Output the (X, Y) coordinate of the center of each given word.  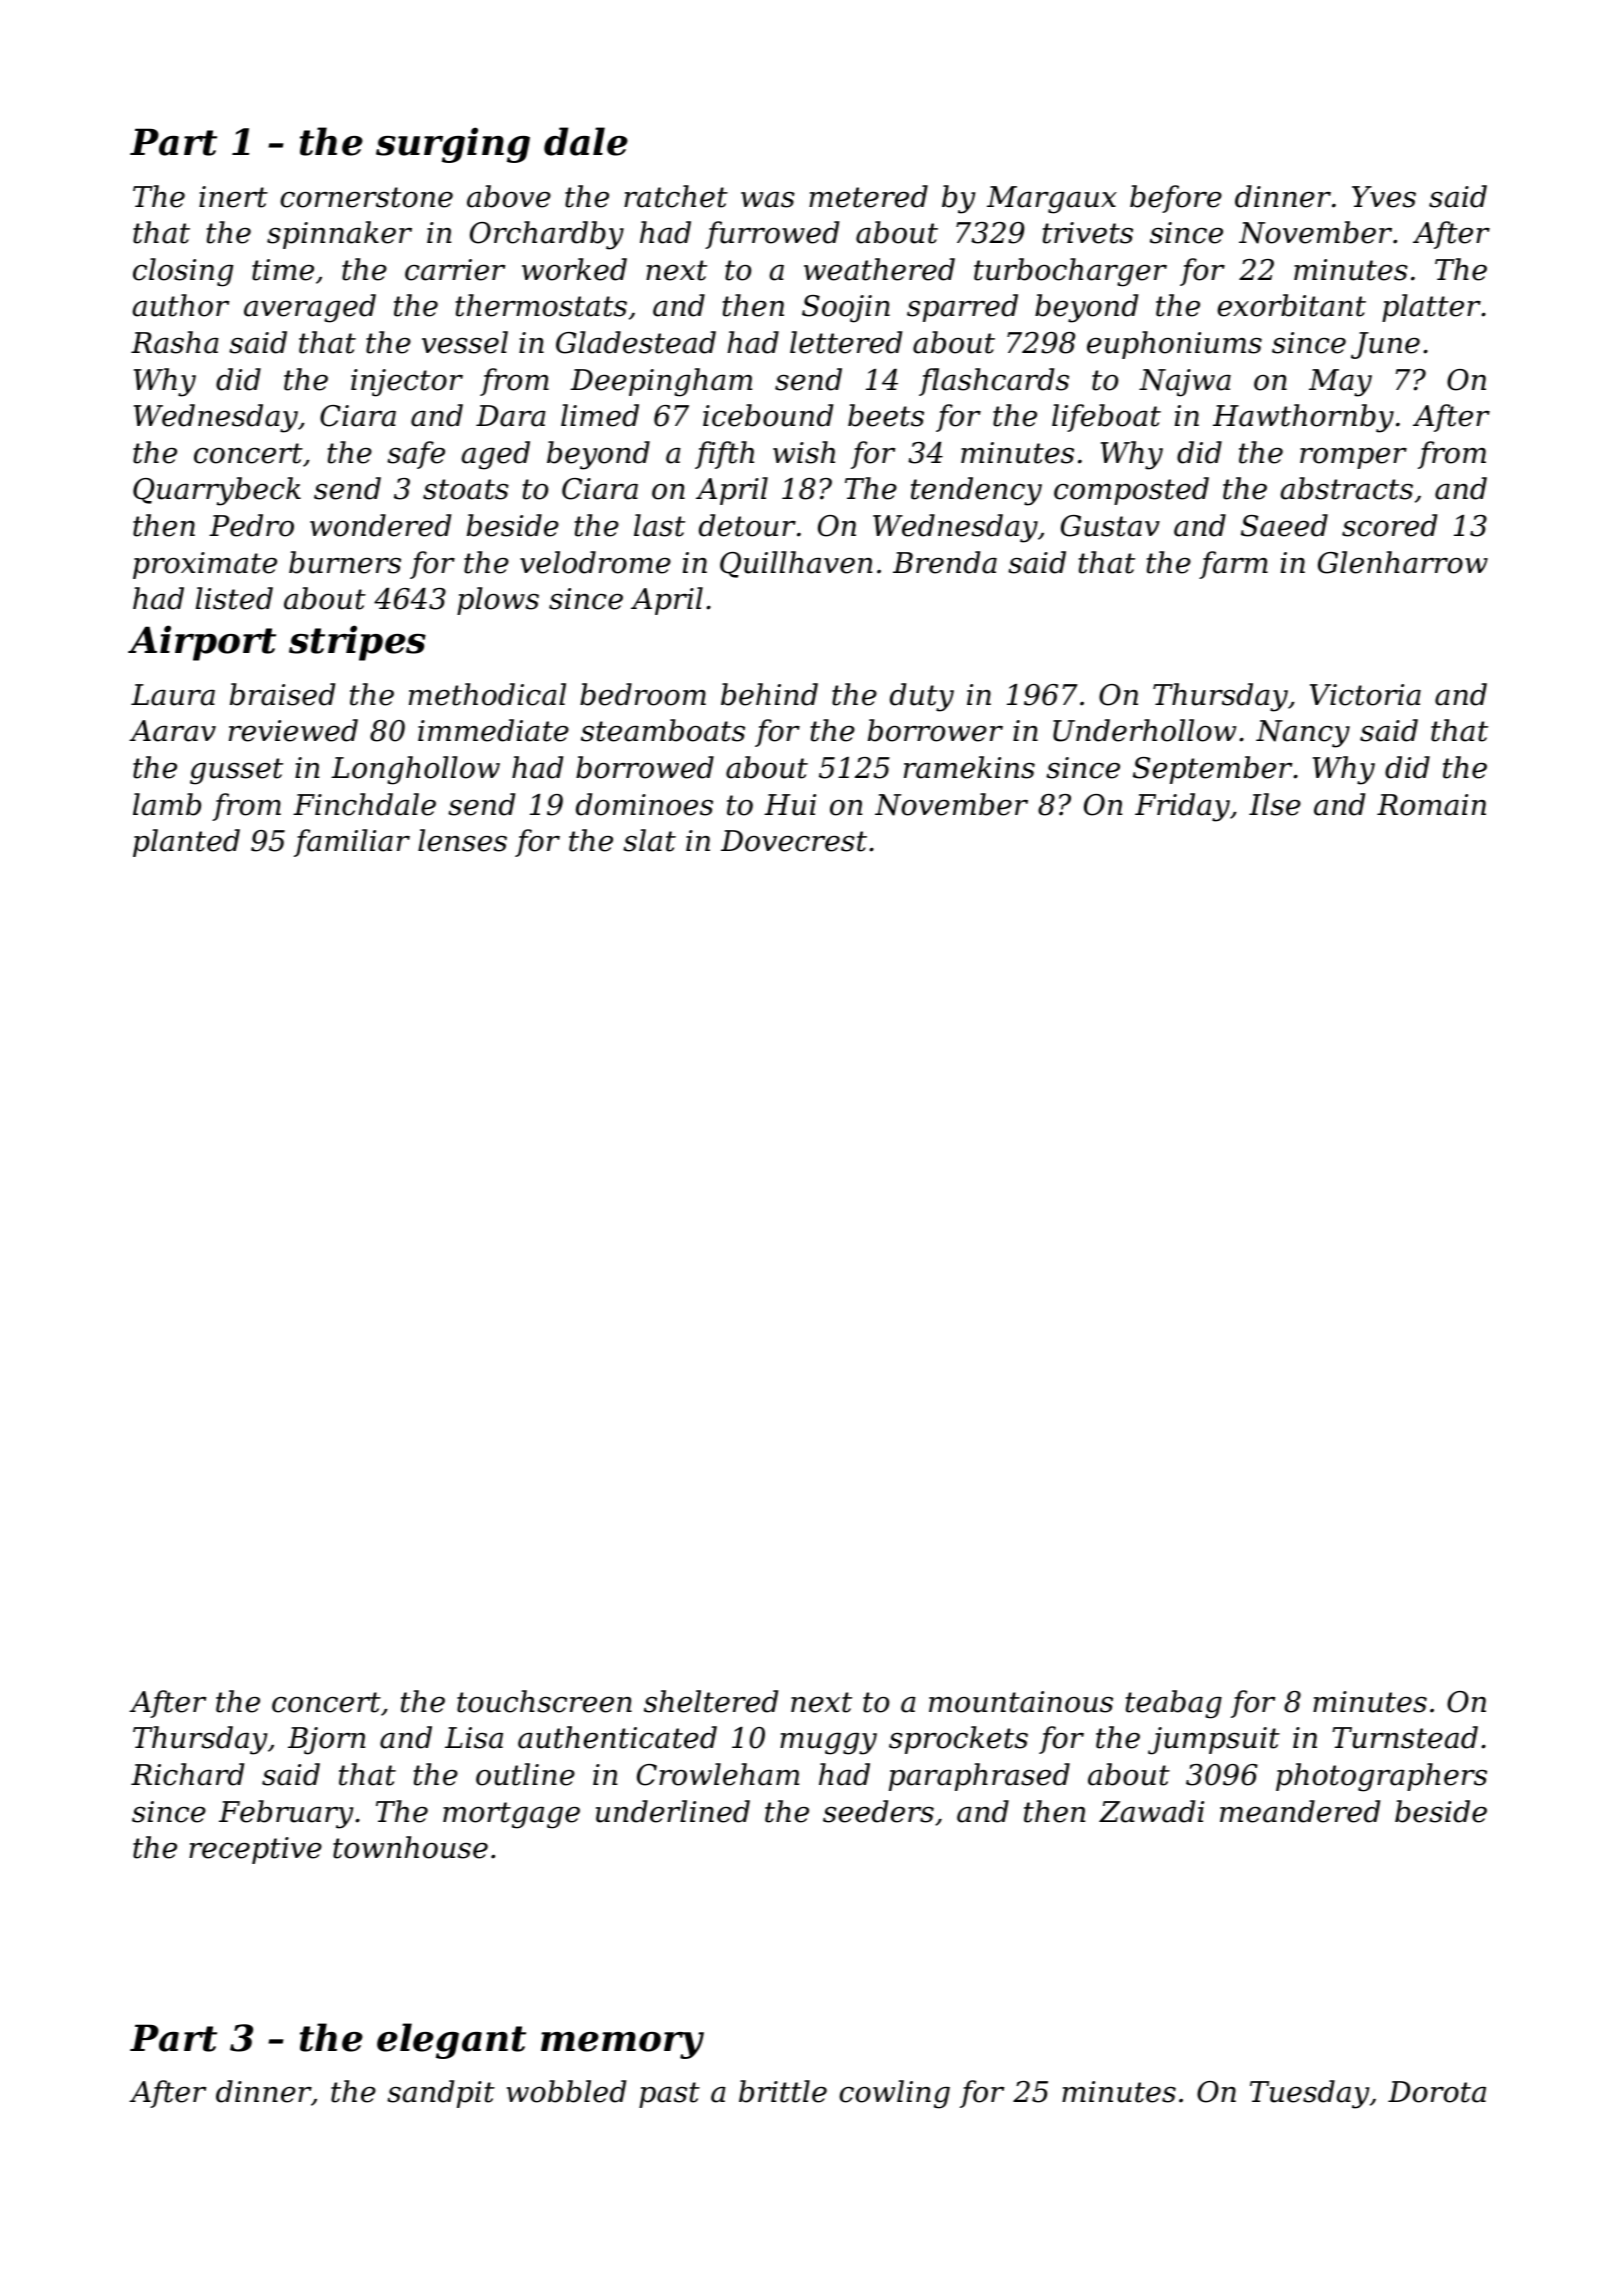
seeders (878, 1811)
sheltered (711, 1701)
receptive (255, 1850)
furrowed (772, 235)
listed (234, 598)
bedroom (643, 694)
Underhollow (1144, 730)
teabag (1174, 1704)
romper (1353, 458)
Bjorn (326, 1741)
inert (233, 197)
